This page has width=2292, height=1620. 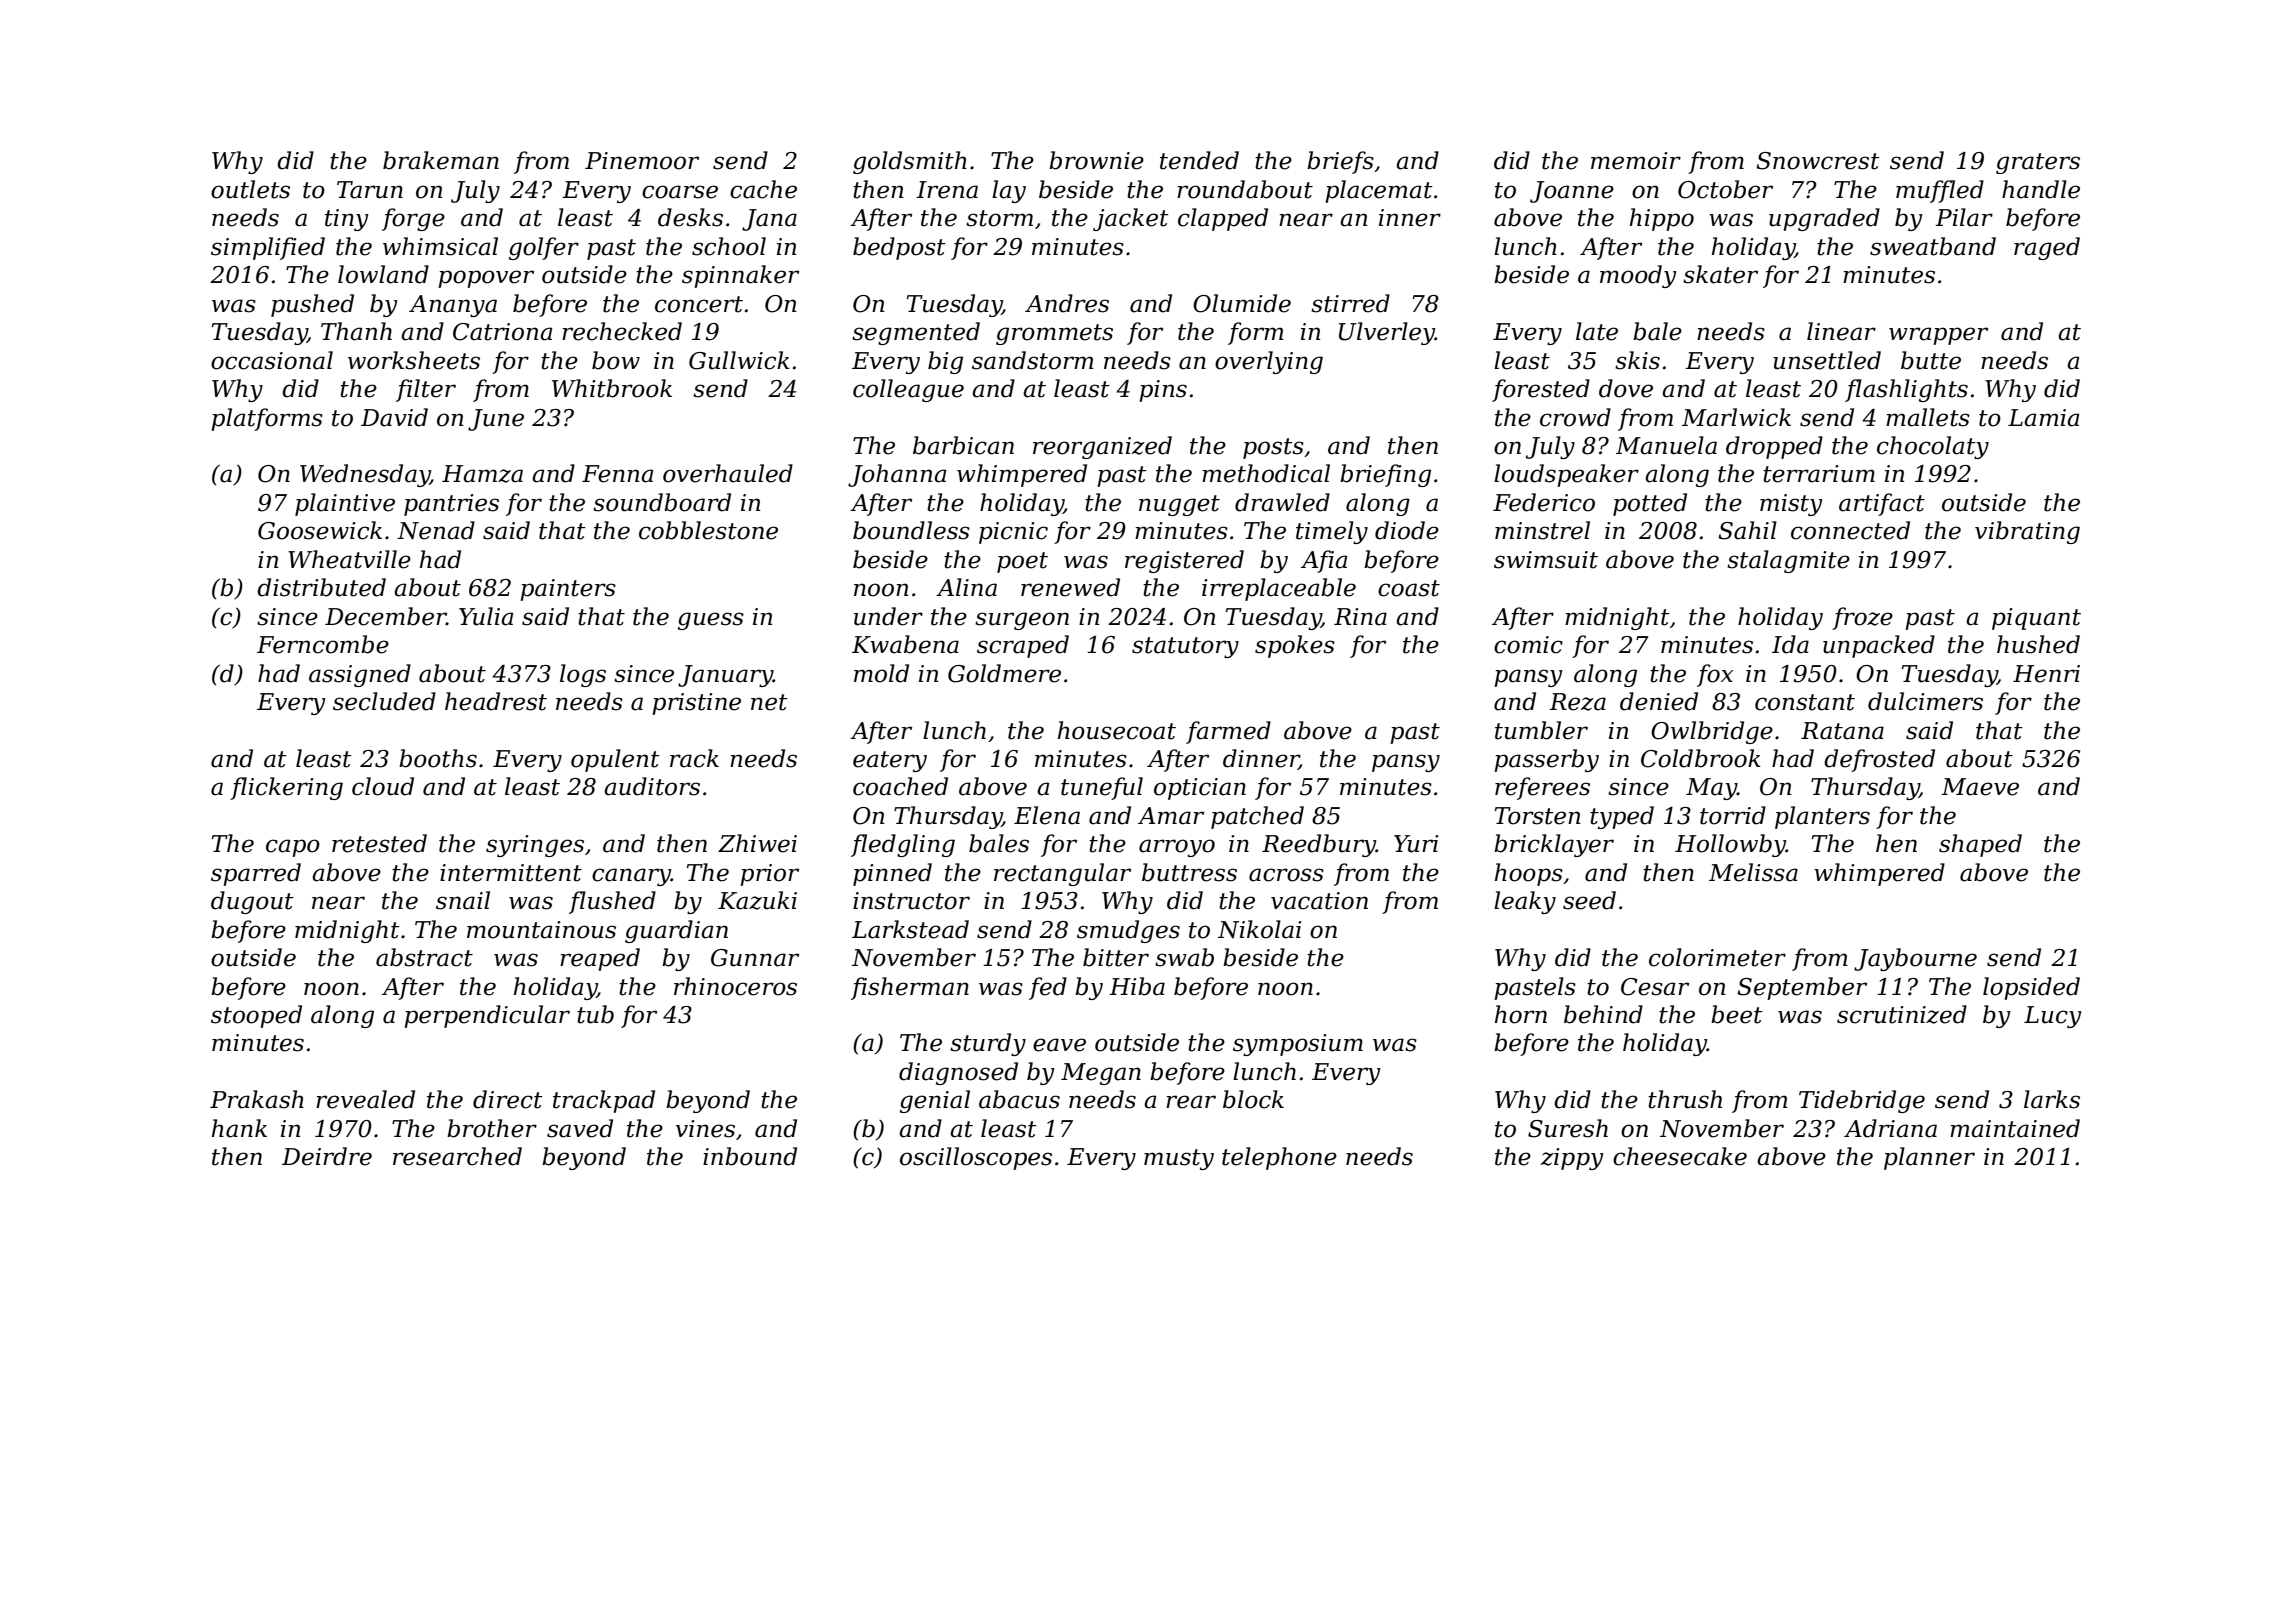 What do you see at coordinates (1938, 336) in the page?
I see `wrapper` at bounding box center [1938, 336].
